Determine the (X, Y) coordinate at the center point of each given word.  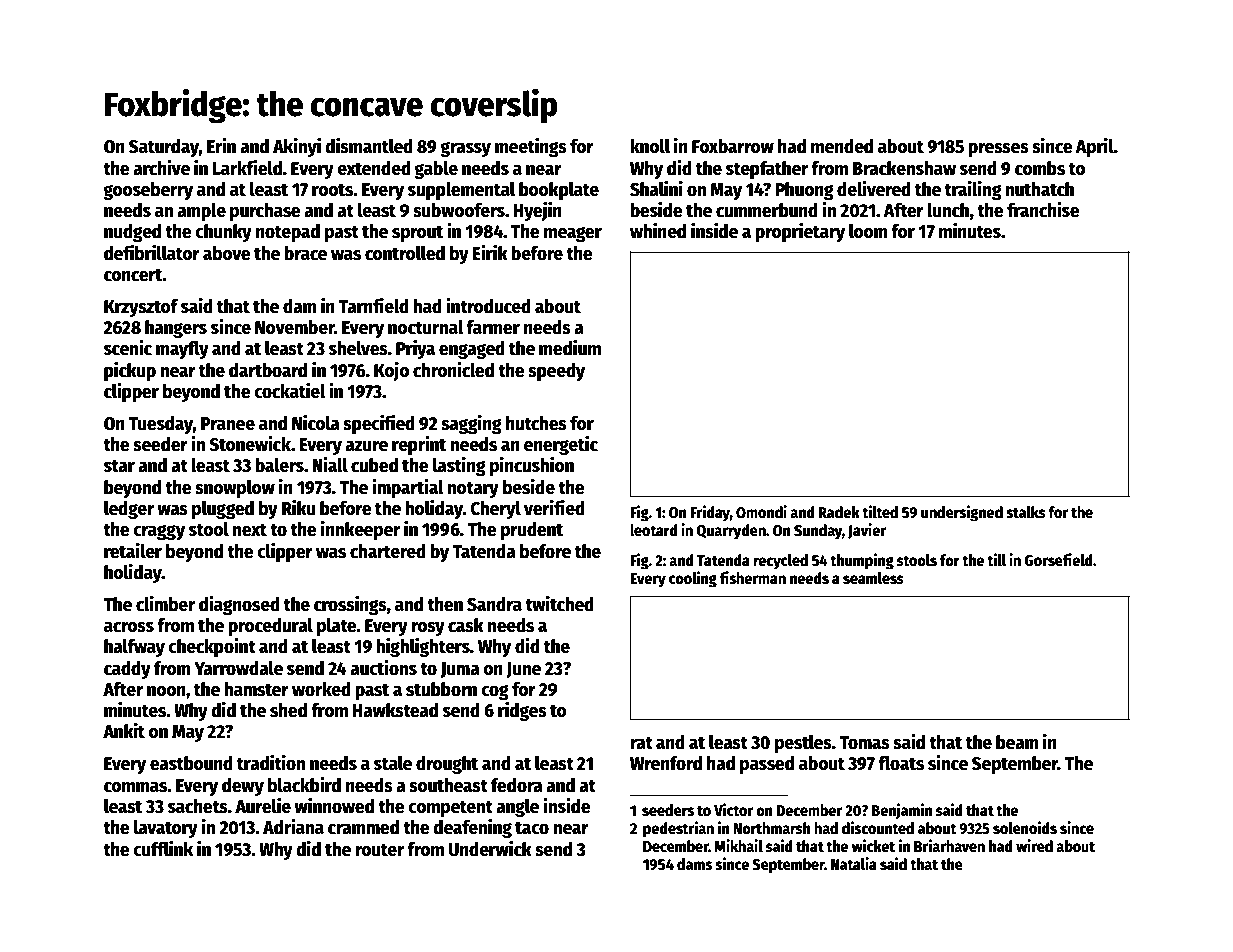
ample (201, 212)
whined (658, 231)
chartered (388, 551)
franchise (1043, 210)
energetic (561, 445)
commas (136, 787)
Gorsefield (1058, 560)
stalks (1026, 512)
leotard (654, 530)
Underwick (490, 849)
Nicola (316, 423)
